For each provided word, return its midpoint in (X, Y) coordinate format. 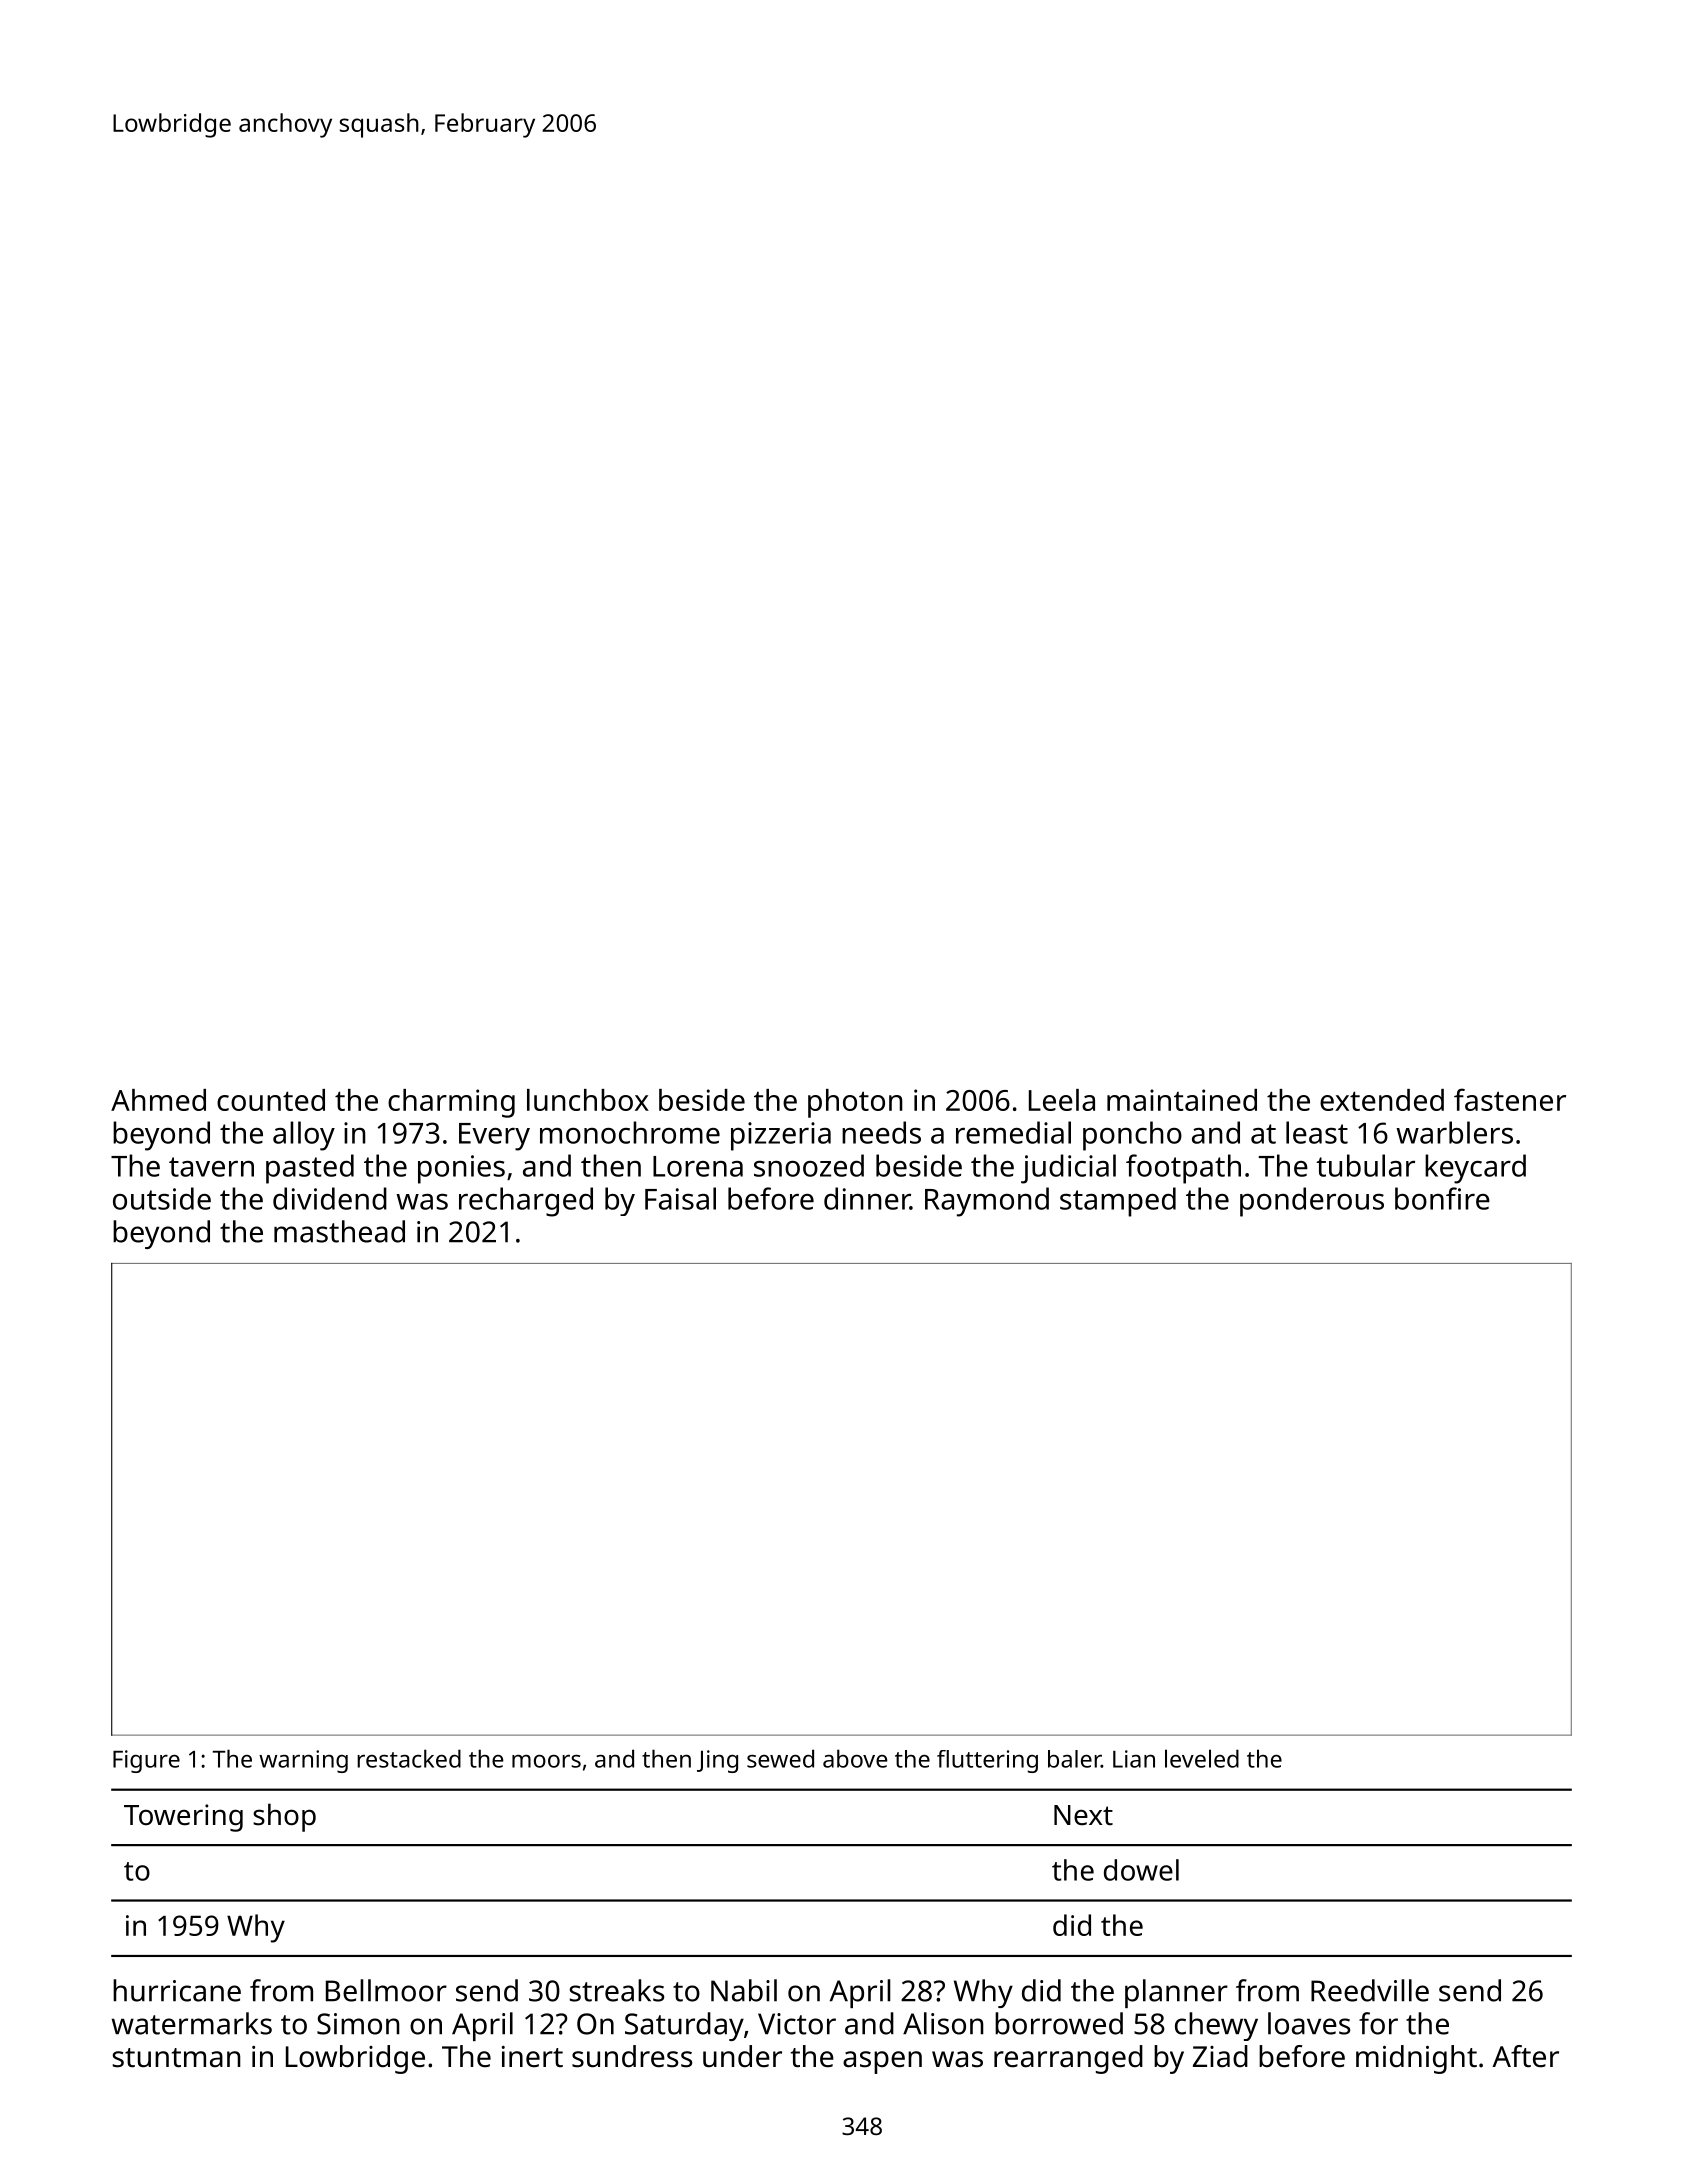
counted (271, 1100)
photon (855, 1103)
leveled (1202, 1758)
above (855, 1758)
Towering (183, 1818)
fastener (1510, 1099)
